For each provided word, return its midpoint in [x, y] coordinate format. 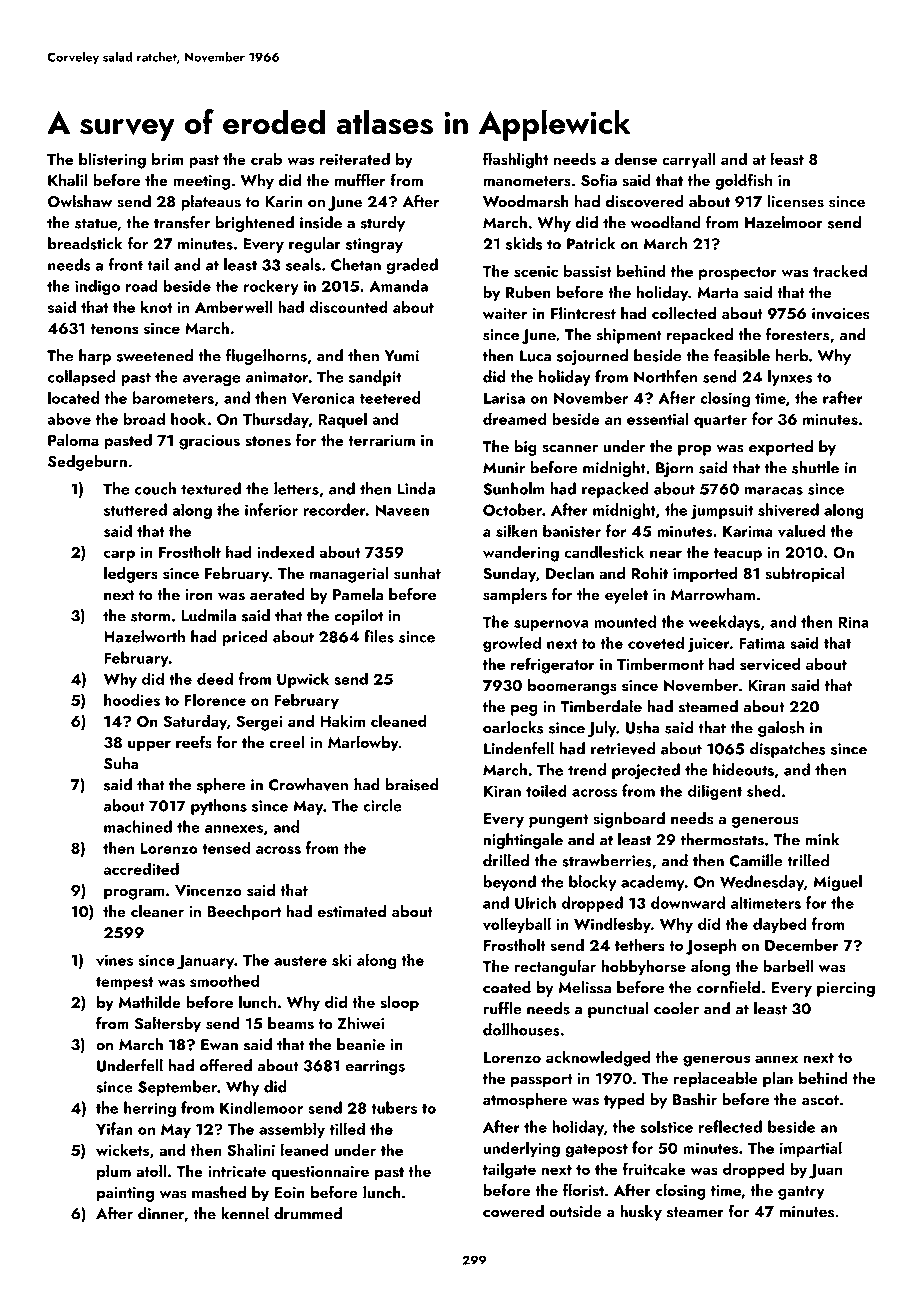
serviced [770, 663]
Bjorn [674, 469]
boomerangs [572, 687]
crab [266, 158]
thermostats [722, 839]
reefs [194, 742]
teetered [390, 397]
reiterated [355, 158]
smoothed [224, 980]
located [73, 397]
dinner [161, 1213]
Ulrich [535, 902]
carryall [689, 160]
